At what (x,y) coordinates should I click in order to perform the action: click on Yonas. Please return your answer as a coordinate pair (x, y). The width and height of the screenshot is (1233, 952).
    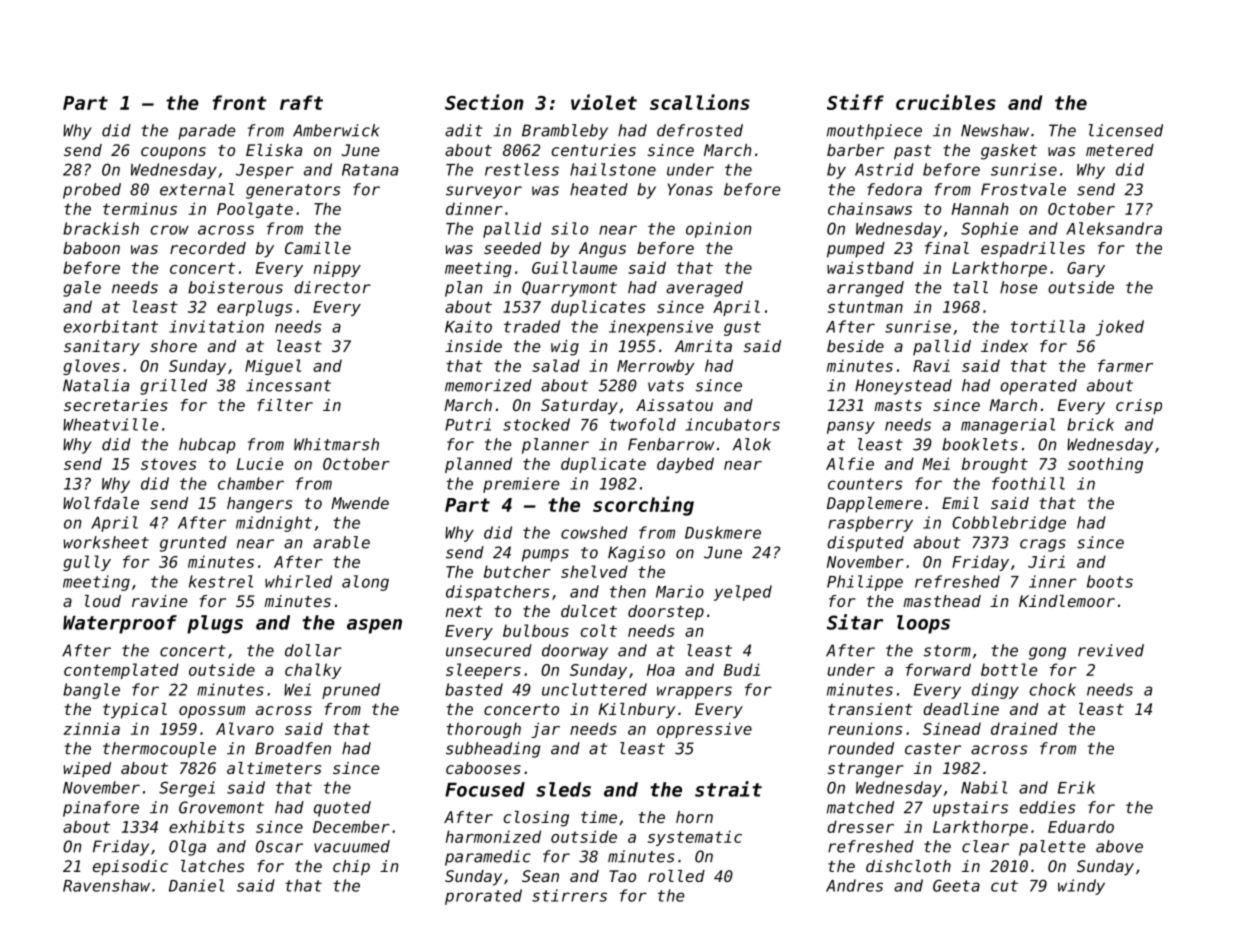
    Looking at the image, I should click on (690, 189).
